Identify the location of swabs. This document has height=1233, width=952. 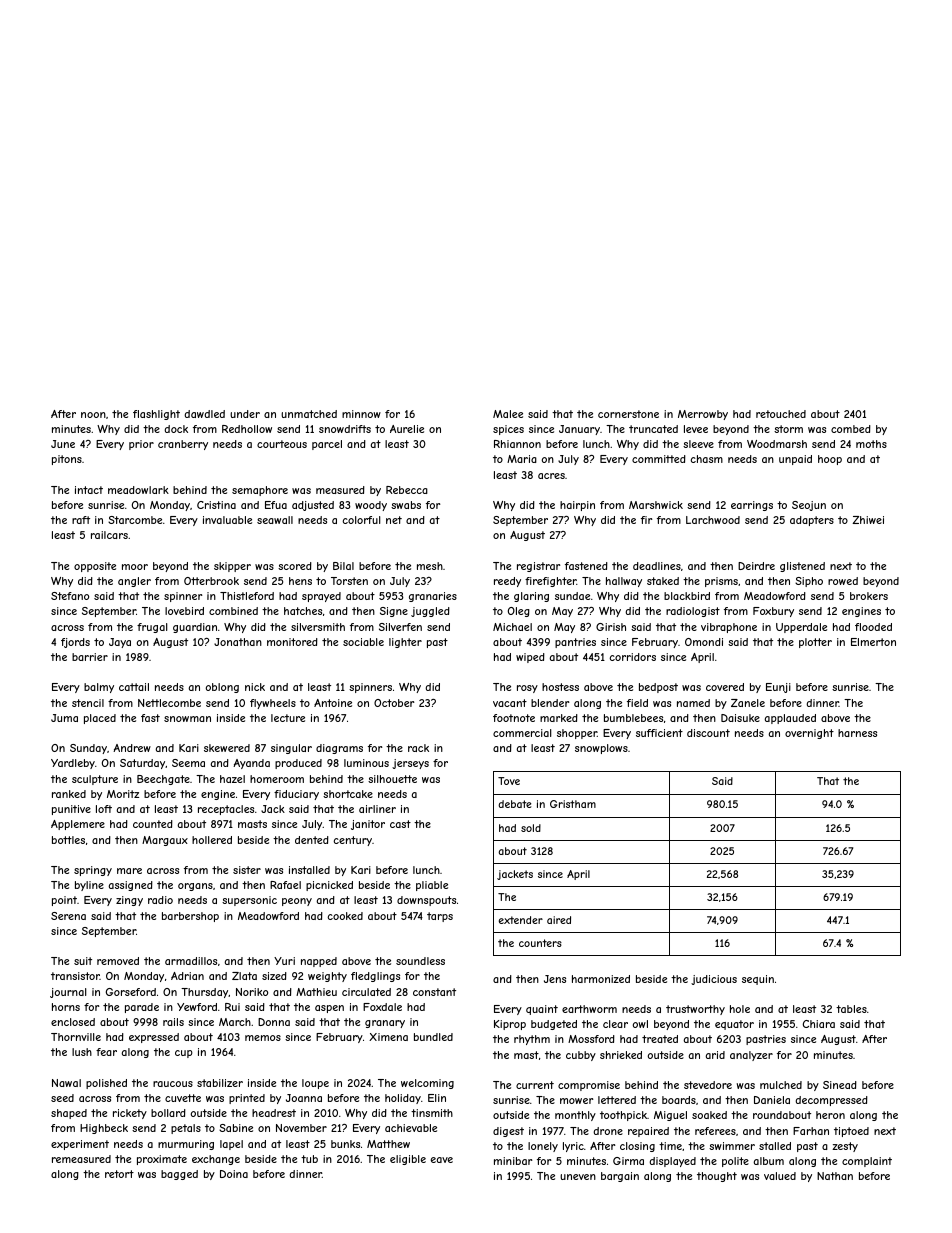
(406, 505).
